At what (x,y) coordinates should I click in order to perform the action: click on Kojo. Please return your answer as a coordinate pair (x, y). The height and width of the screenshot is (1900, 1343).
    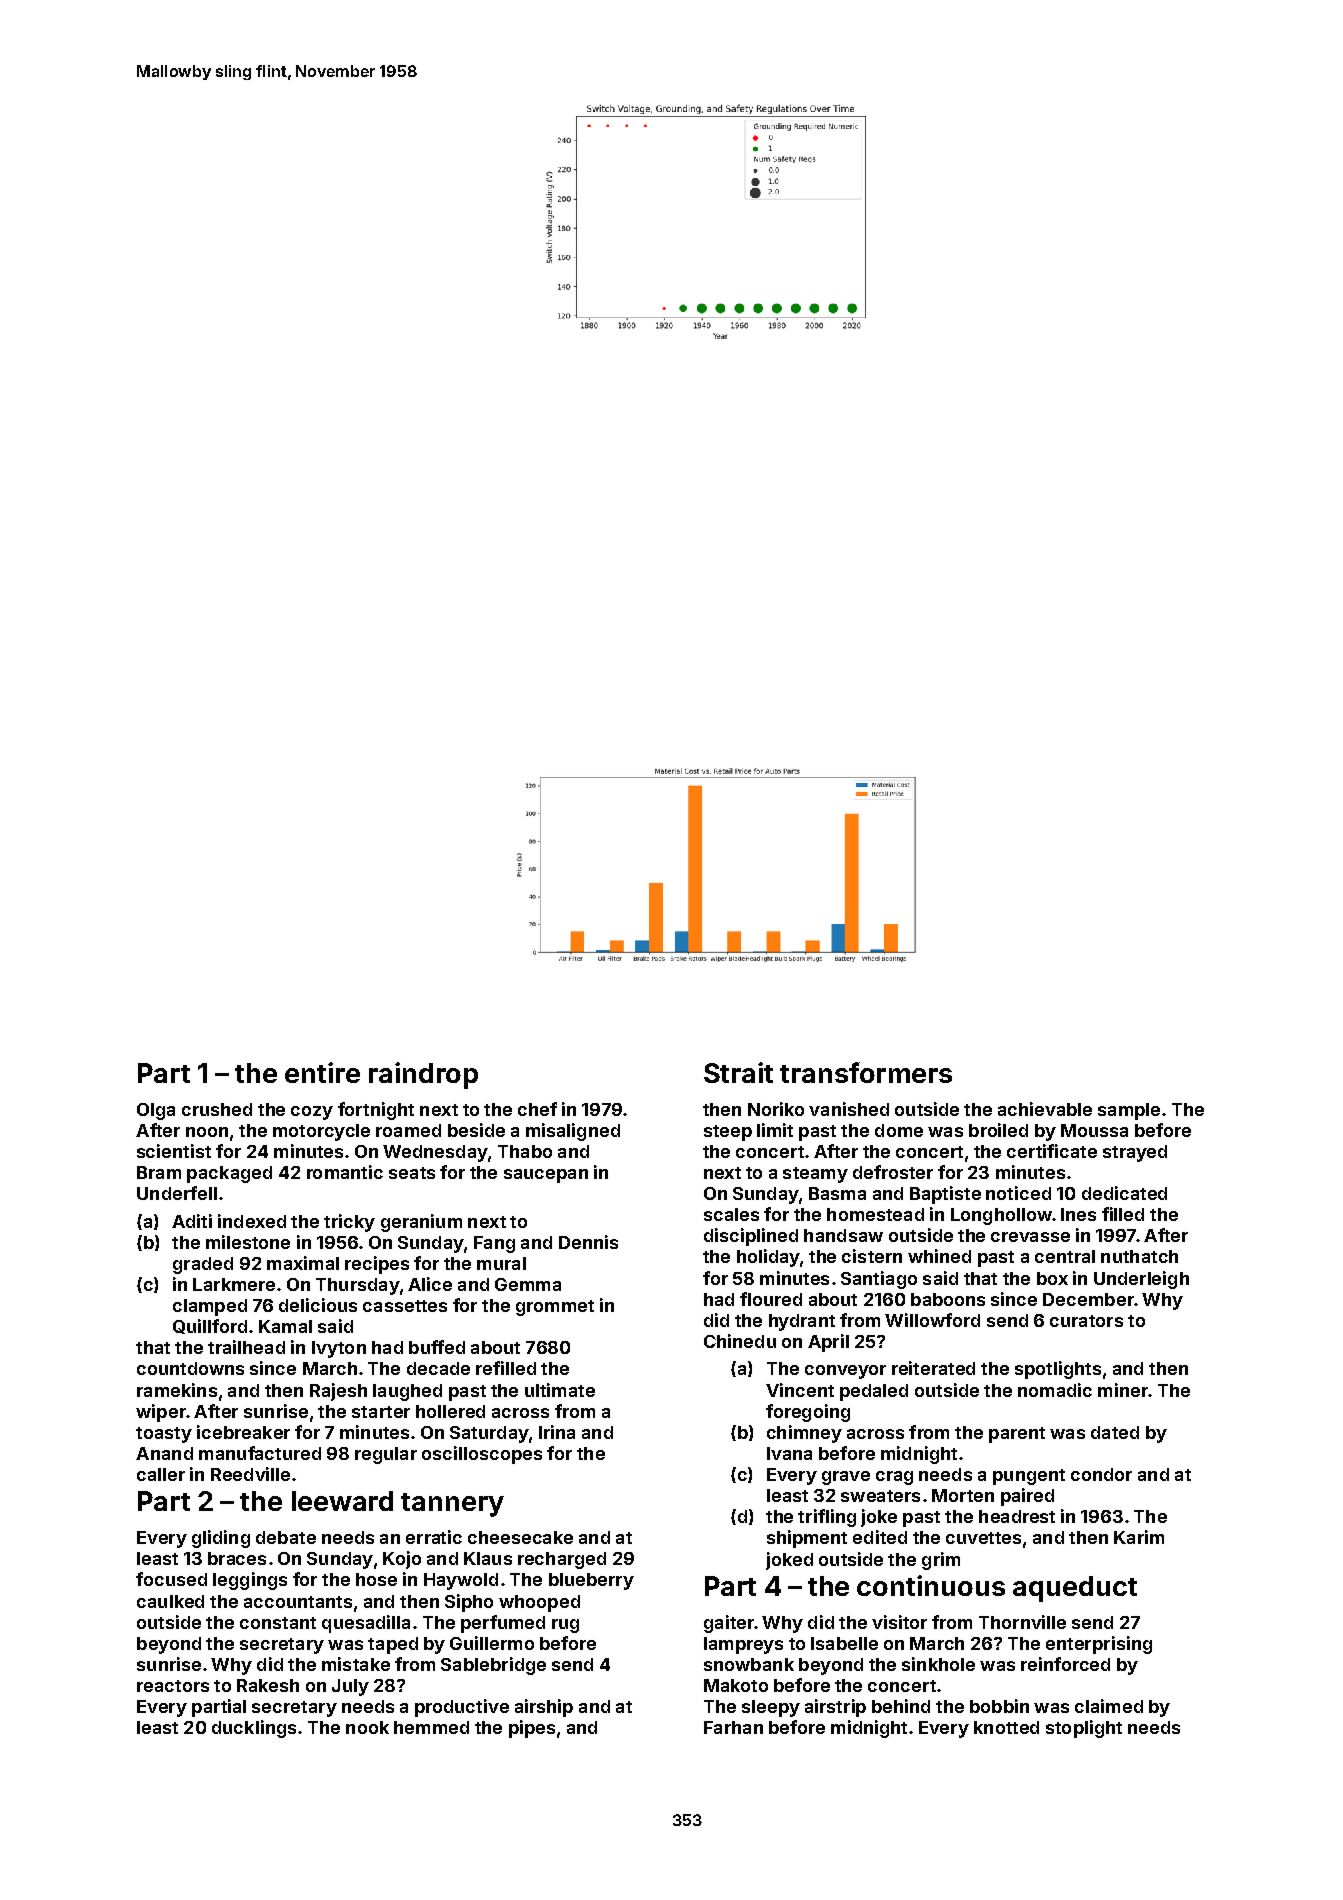
    Looking at the image, I should click on (402, 1560).
